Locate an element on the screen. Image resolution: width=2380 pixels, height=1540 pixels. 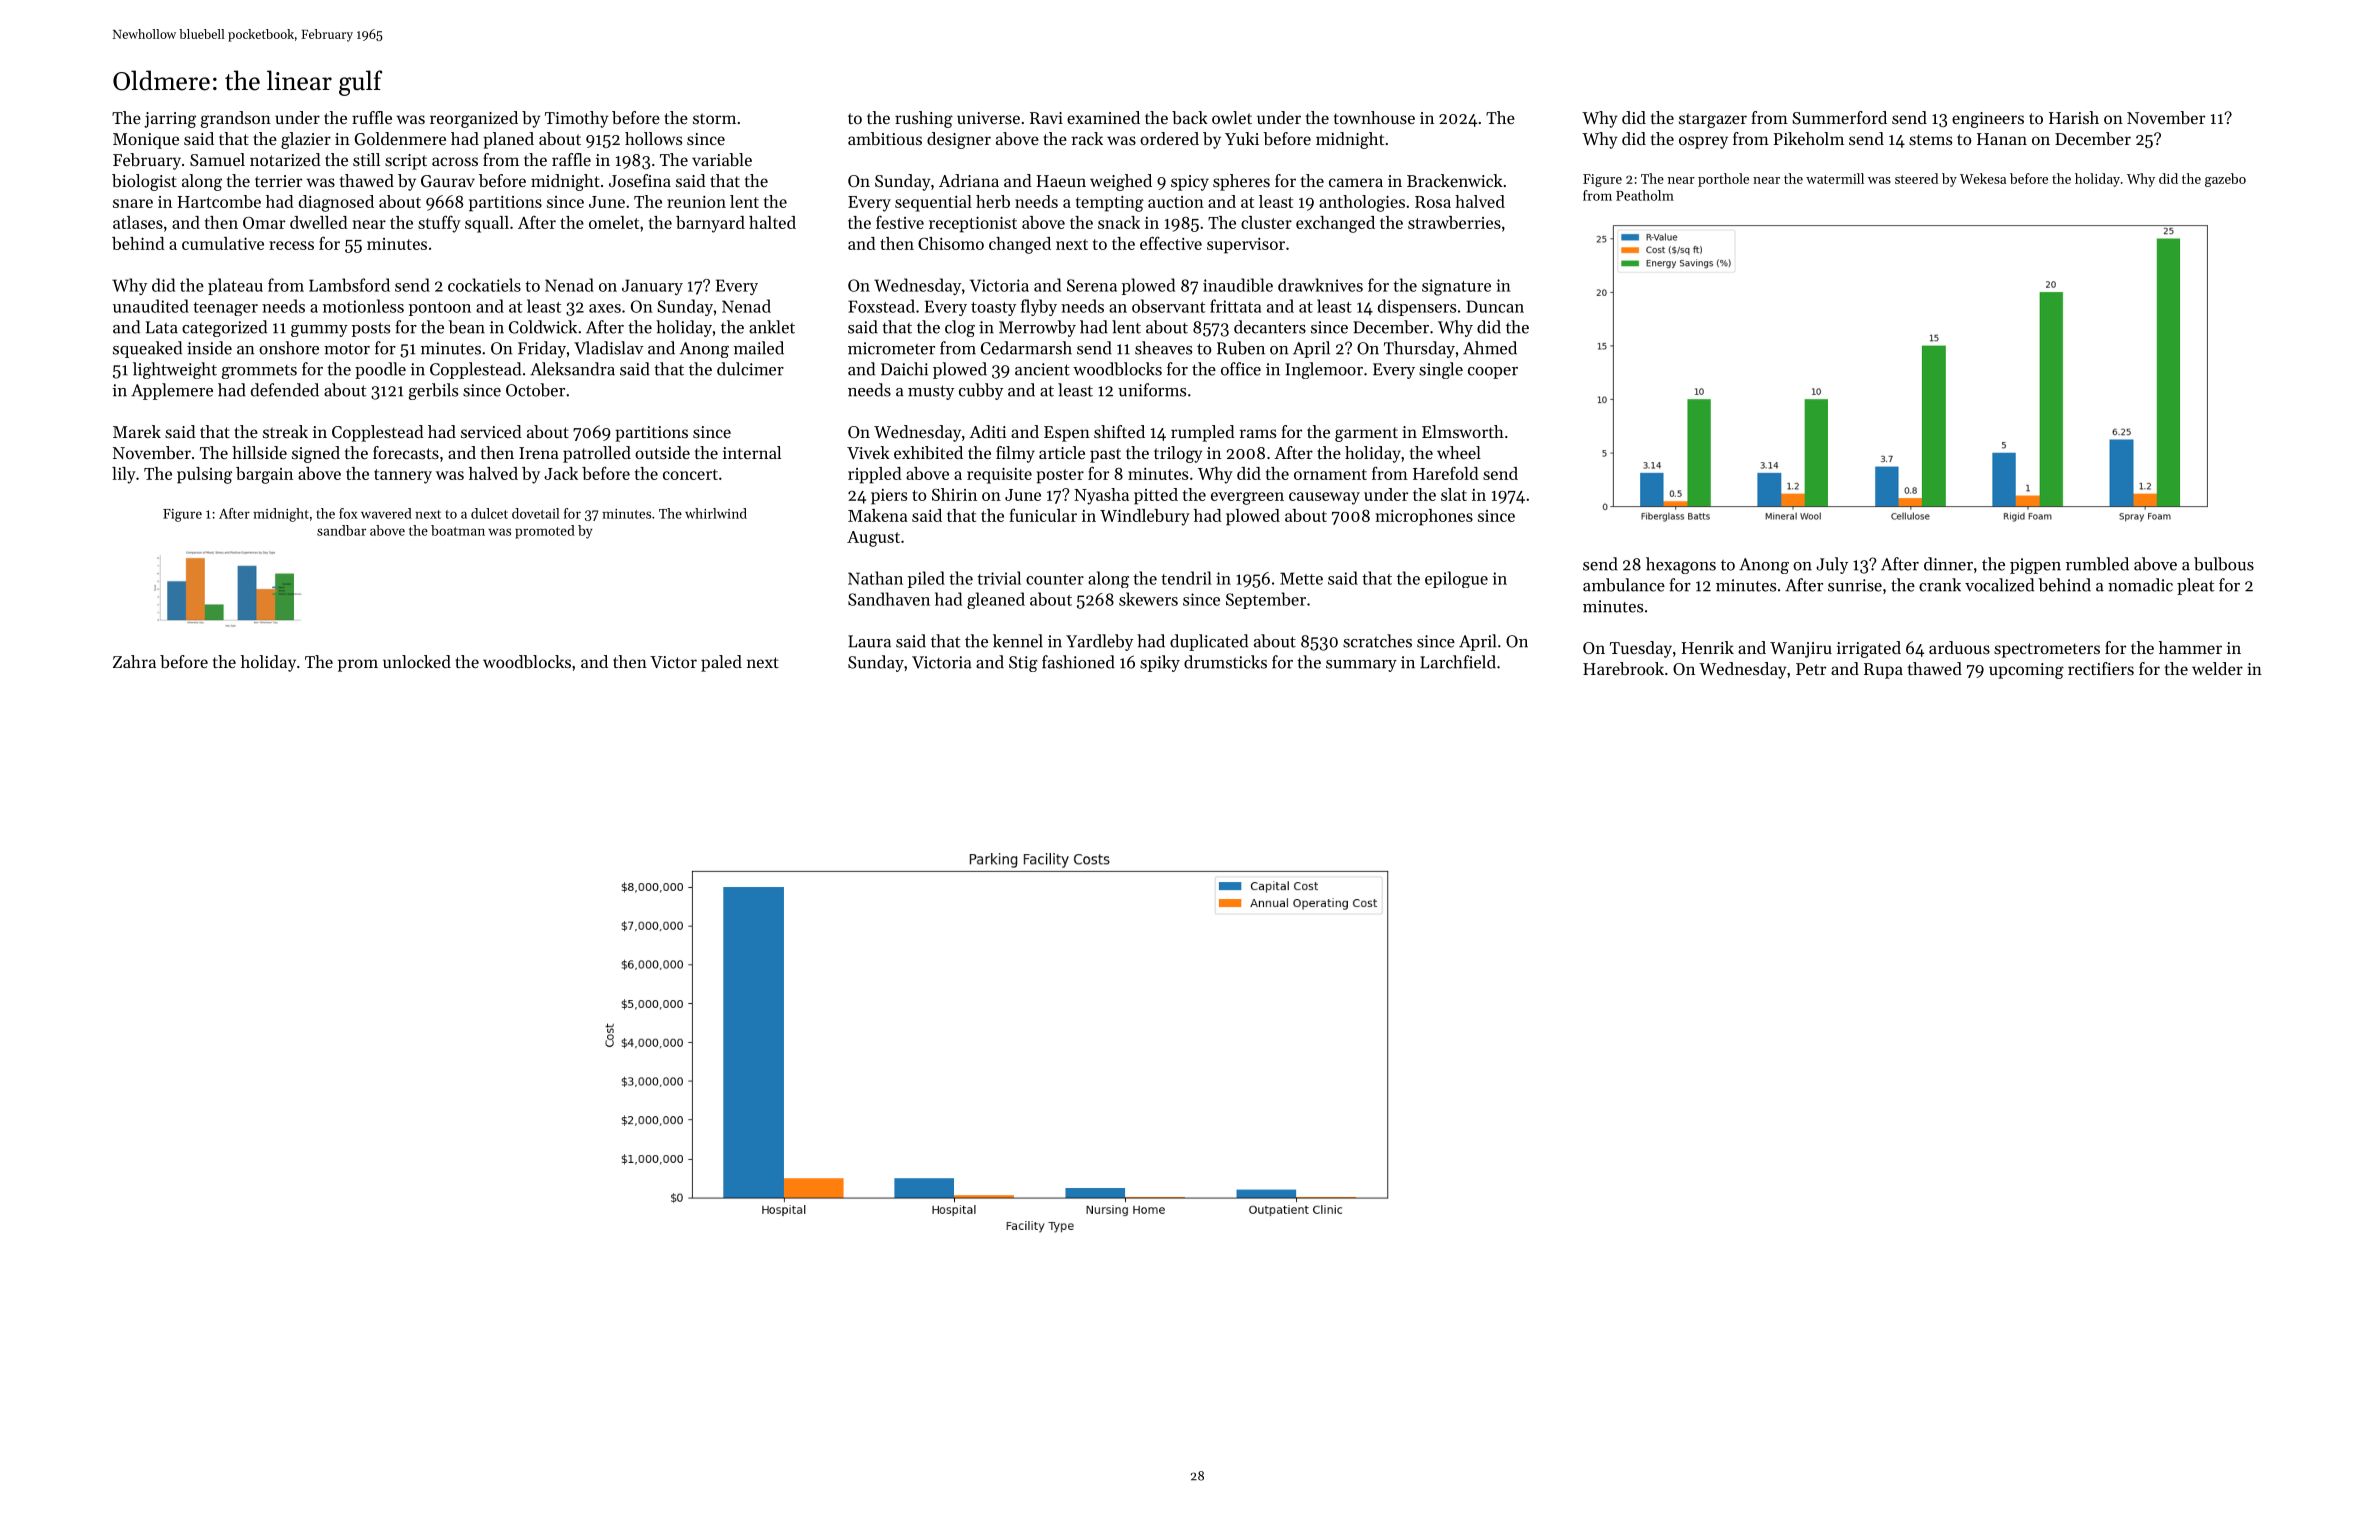
Harish is located at coordinates (2074, 117).
